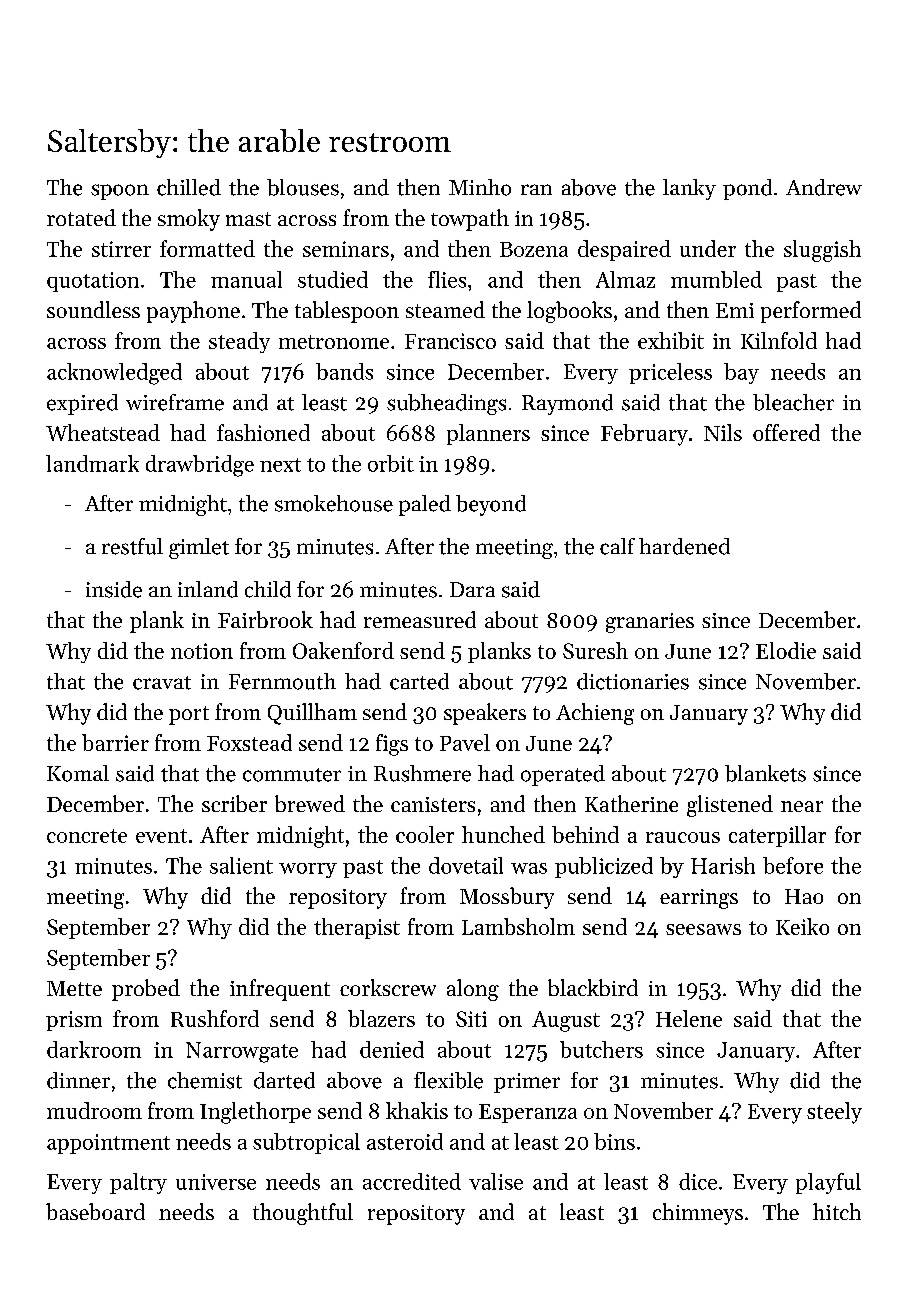  I want to click on infrequent, so click(280, 990).
